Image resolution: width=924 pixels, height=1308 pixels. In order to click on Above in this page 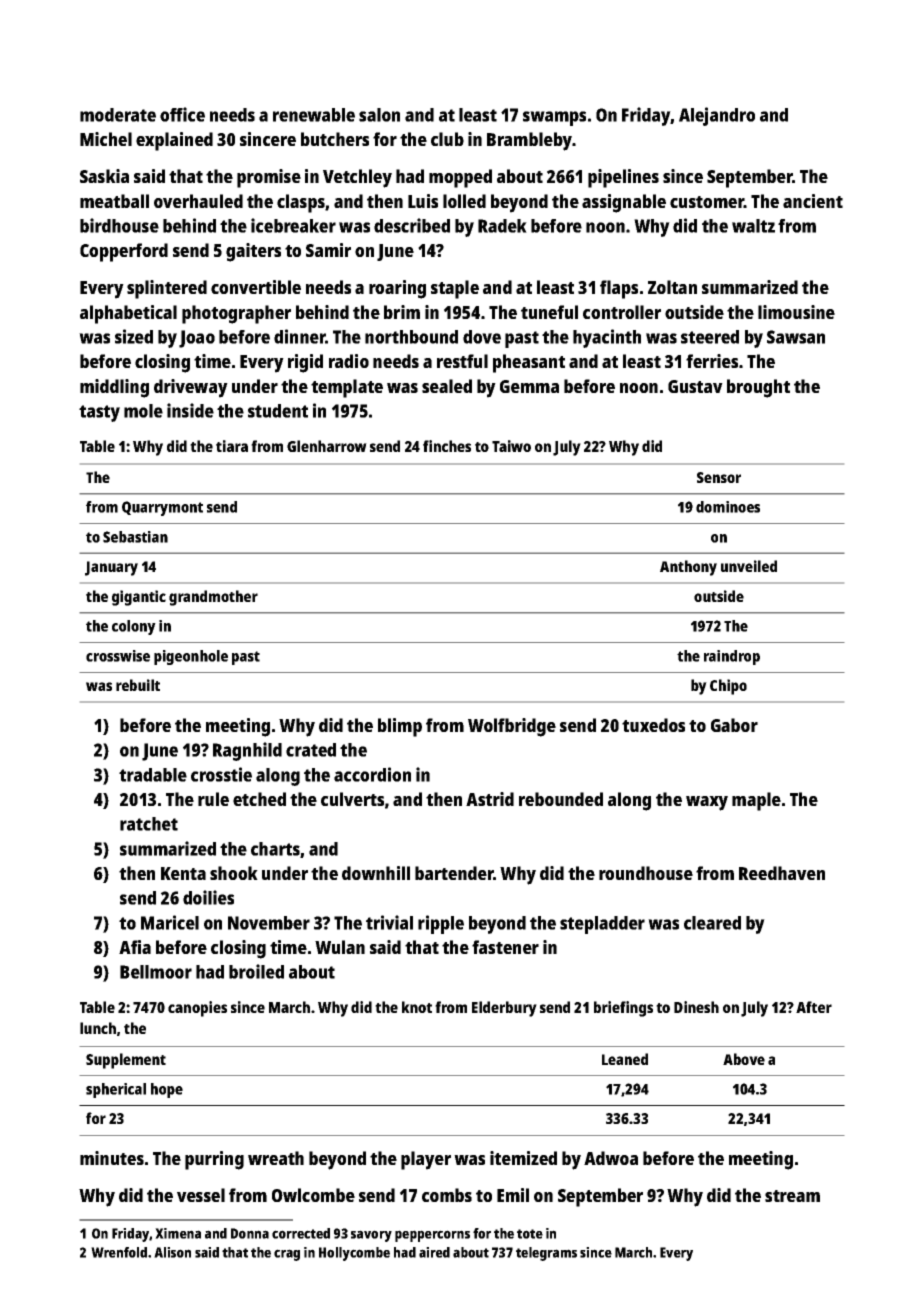, I will do `click(744, 1059)`.
